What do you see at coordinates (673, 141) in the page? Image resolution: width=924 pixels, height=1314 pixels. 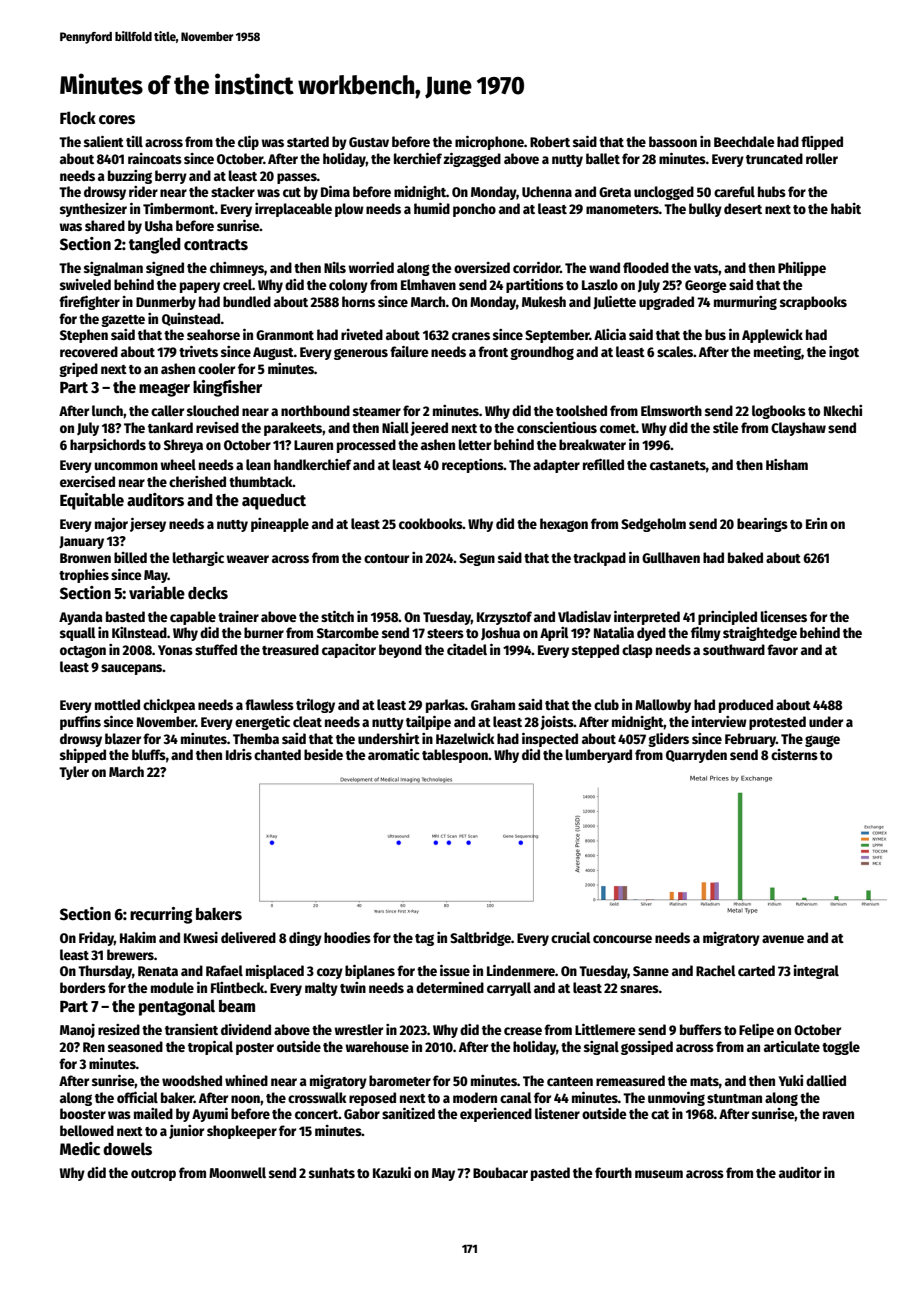 I see `bassoon` at bounding box center [673, 141].
